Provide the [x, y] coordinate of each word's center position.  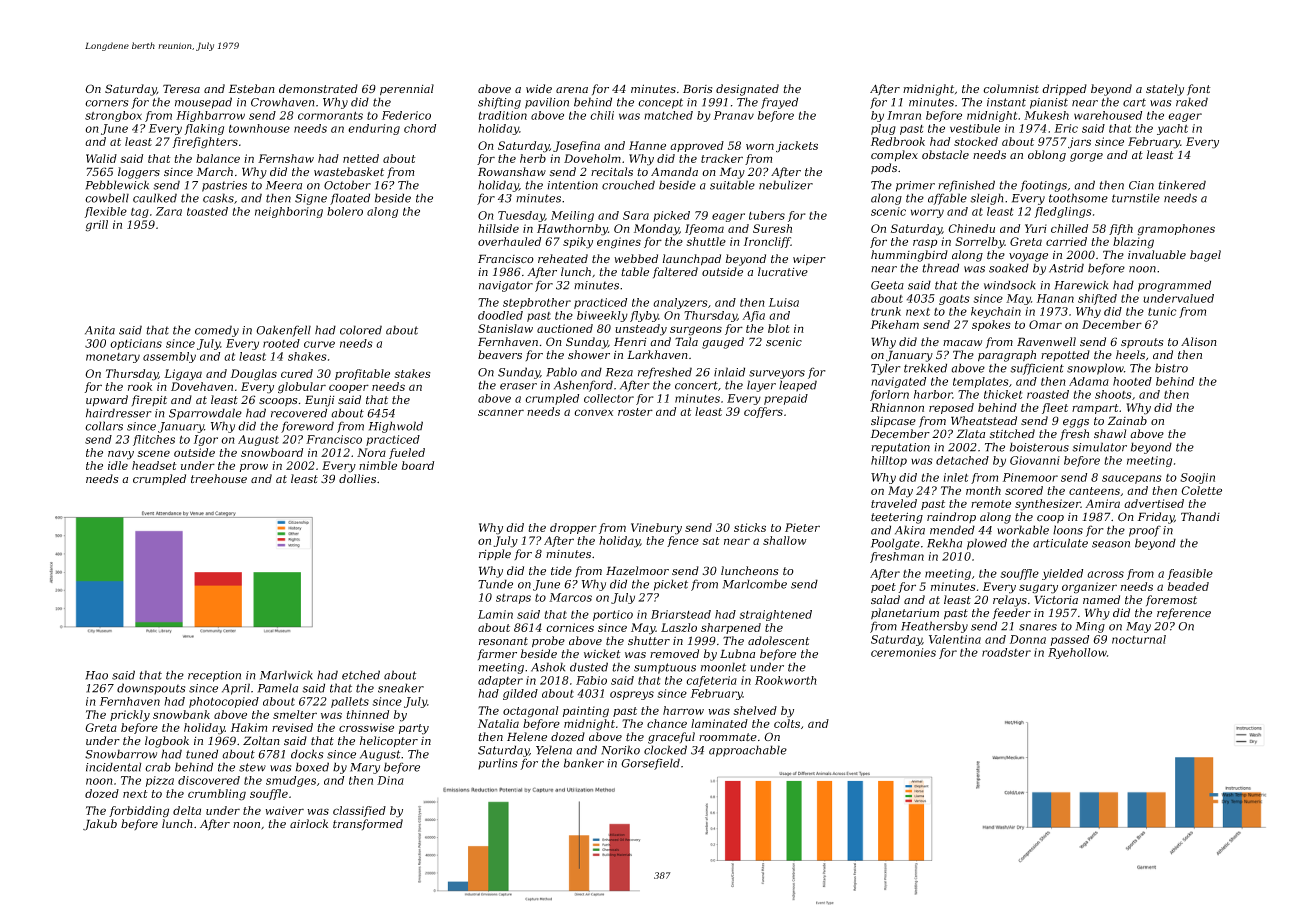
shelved [755, 710]
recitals [612, 171]
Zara [169, 211]
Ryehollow [1077, 653]
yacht [1172, 129]
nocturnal [1139, 639]
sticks [750, 527]
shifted [1097, 299]
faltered [675, 272]
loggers [139, 173]
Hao [96, 675]
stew [252, 767]
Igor [206, 440]
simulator [1099, 447]
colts [787, 723]
